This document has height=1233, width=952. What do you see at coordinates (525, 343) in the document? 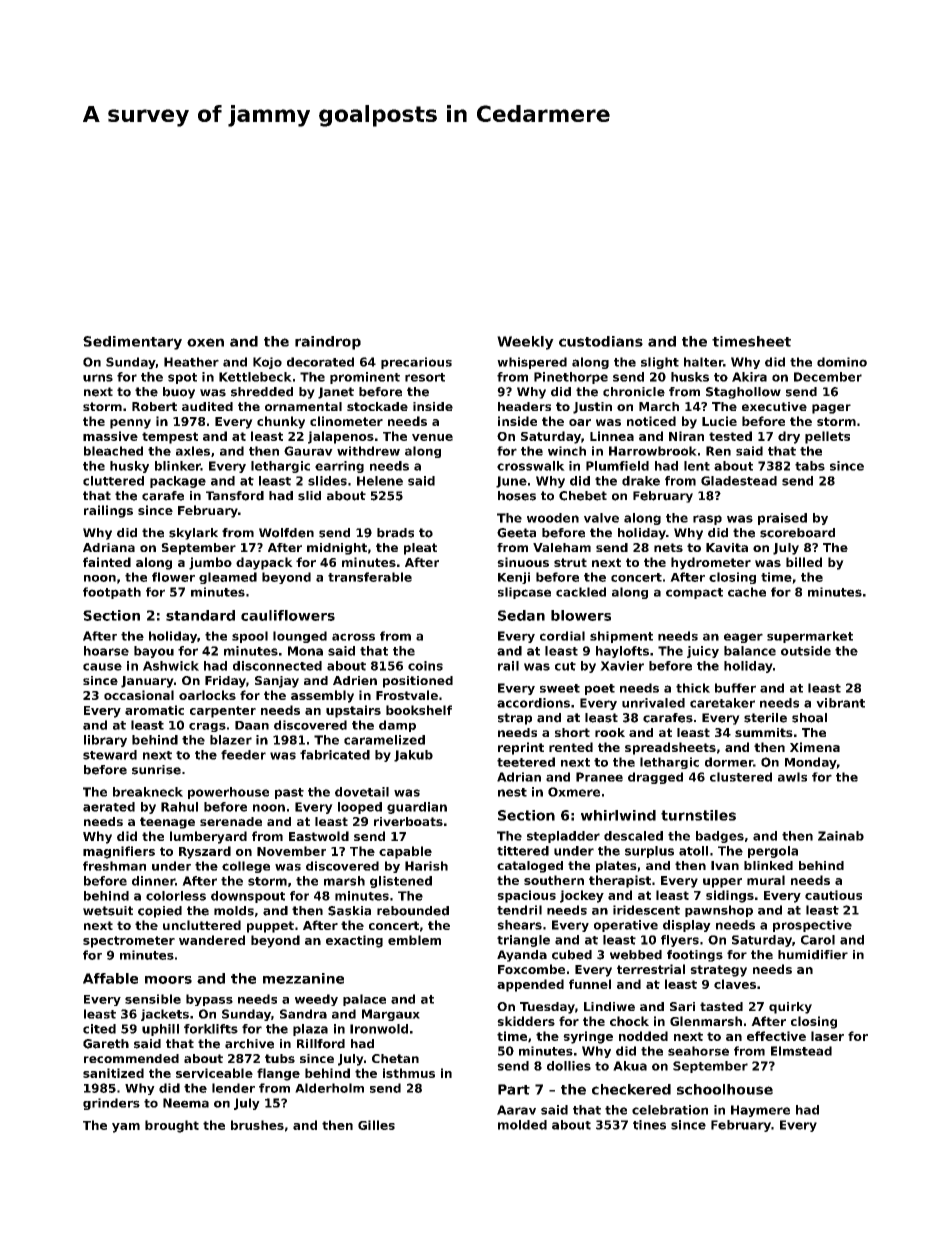
I see `Weekly` at bounding box center [525, 343].
